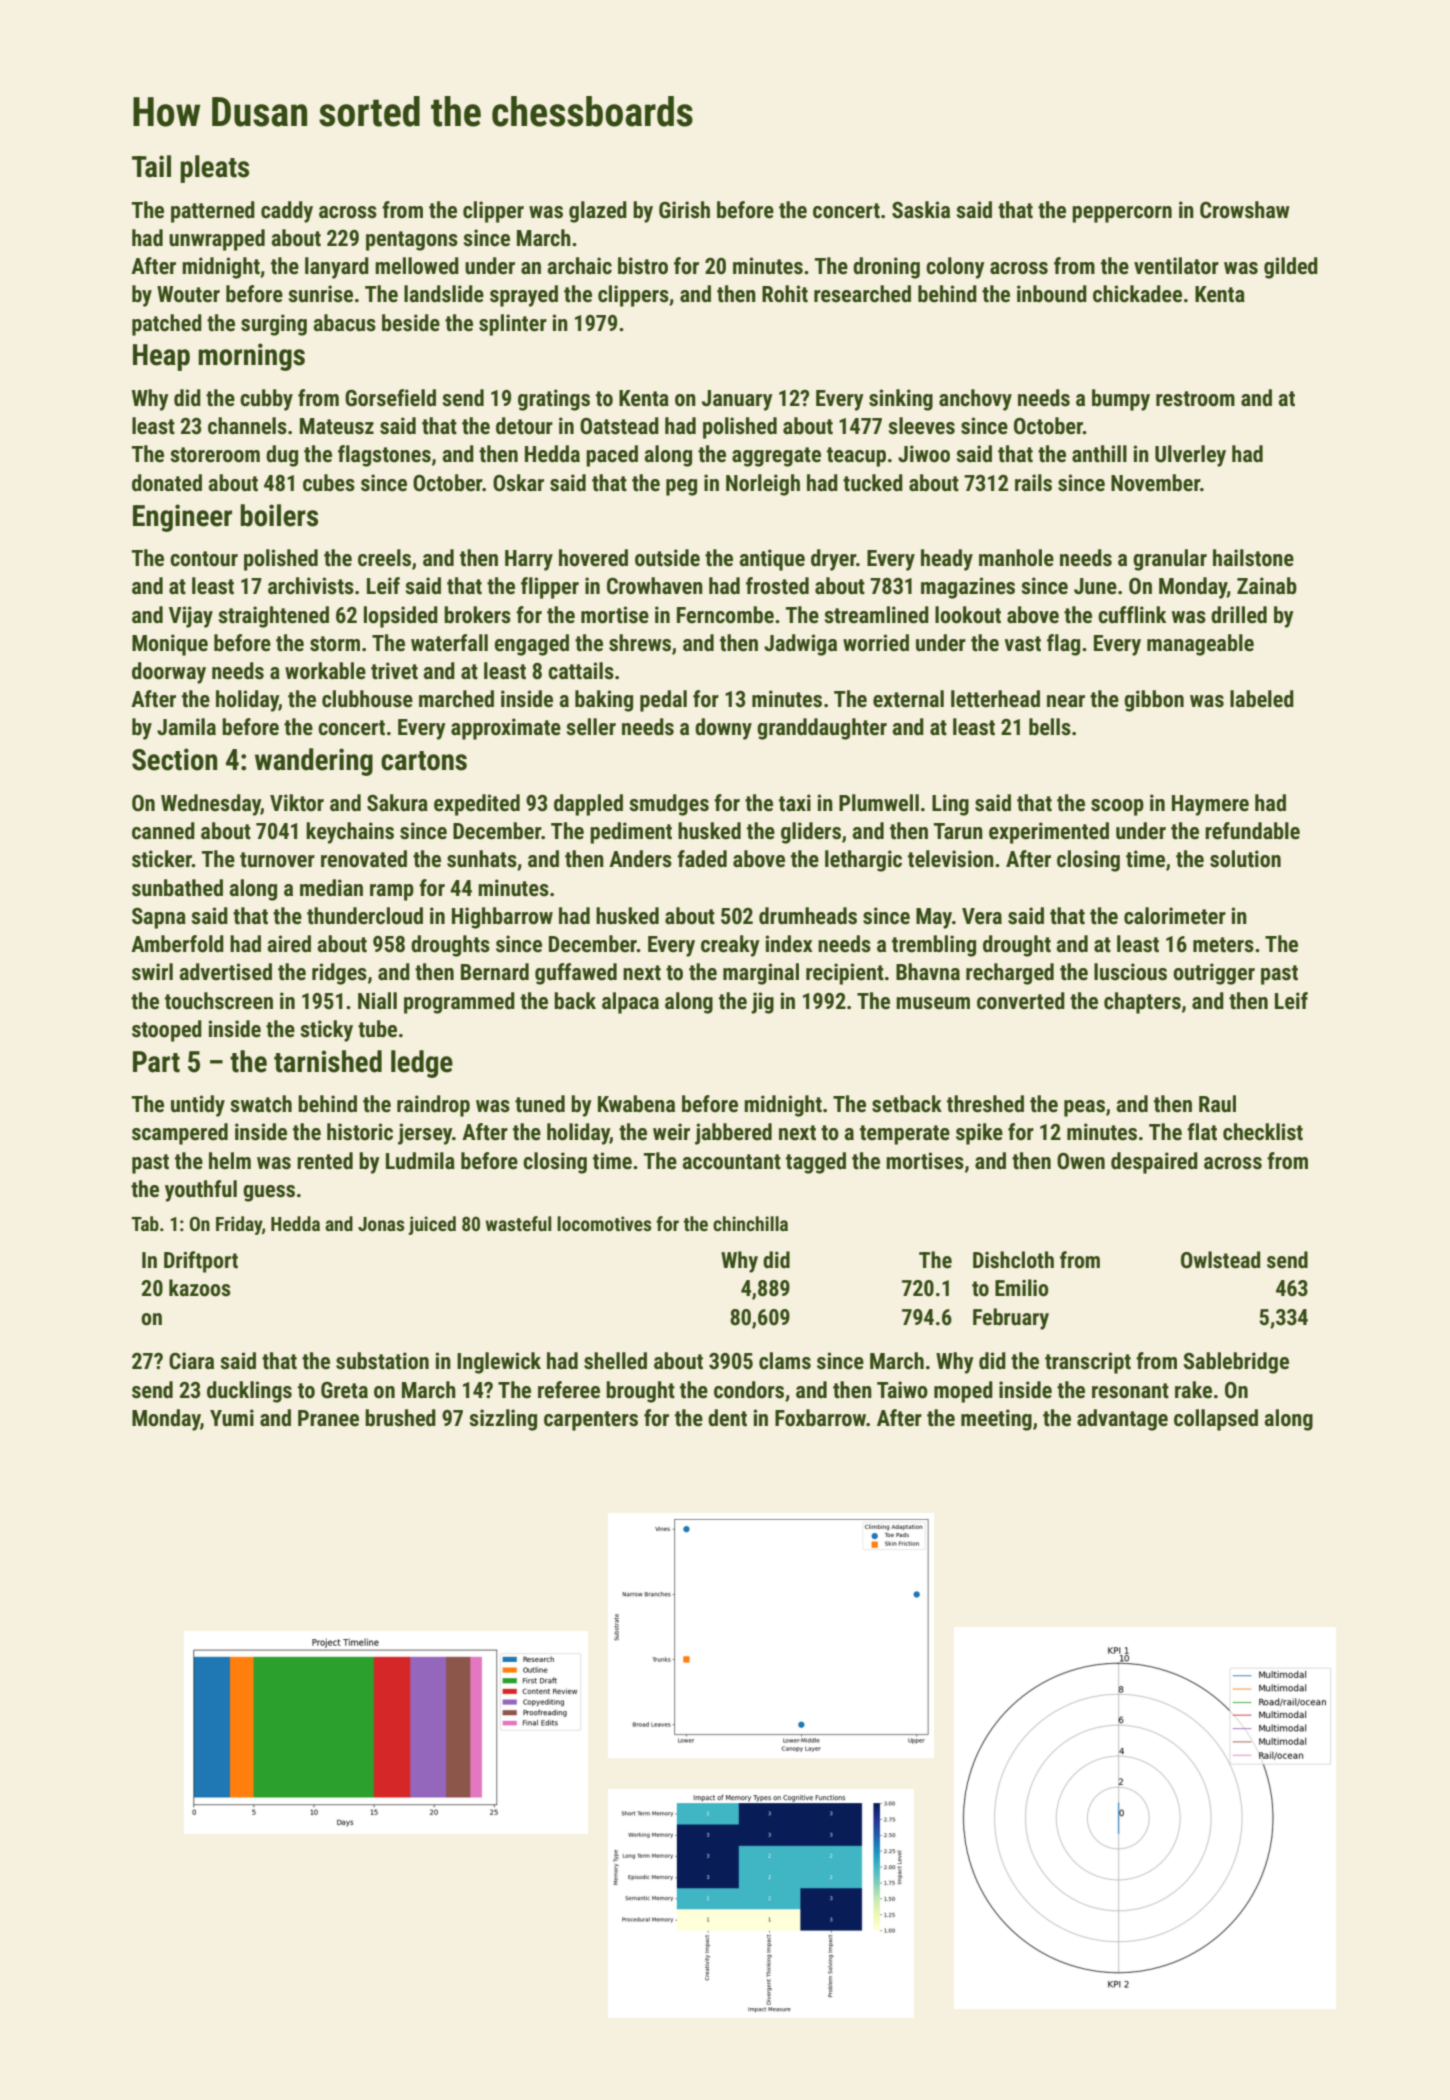 The image size is (1450, 2100). Describe the element at coordinates (1220, 1260) in the document. I see `Owlstead` at that location.
